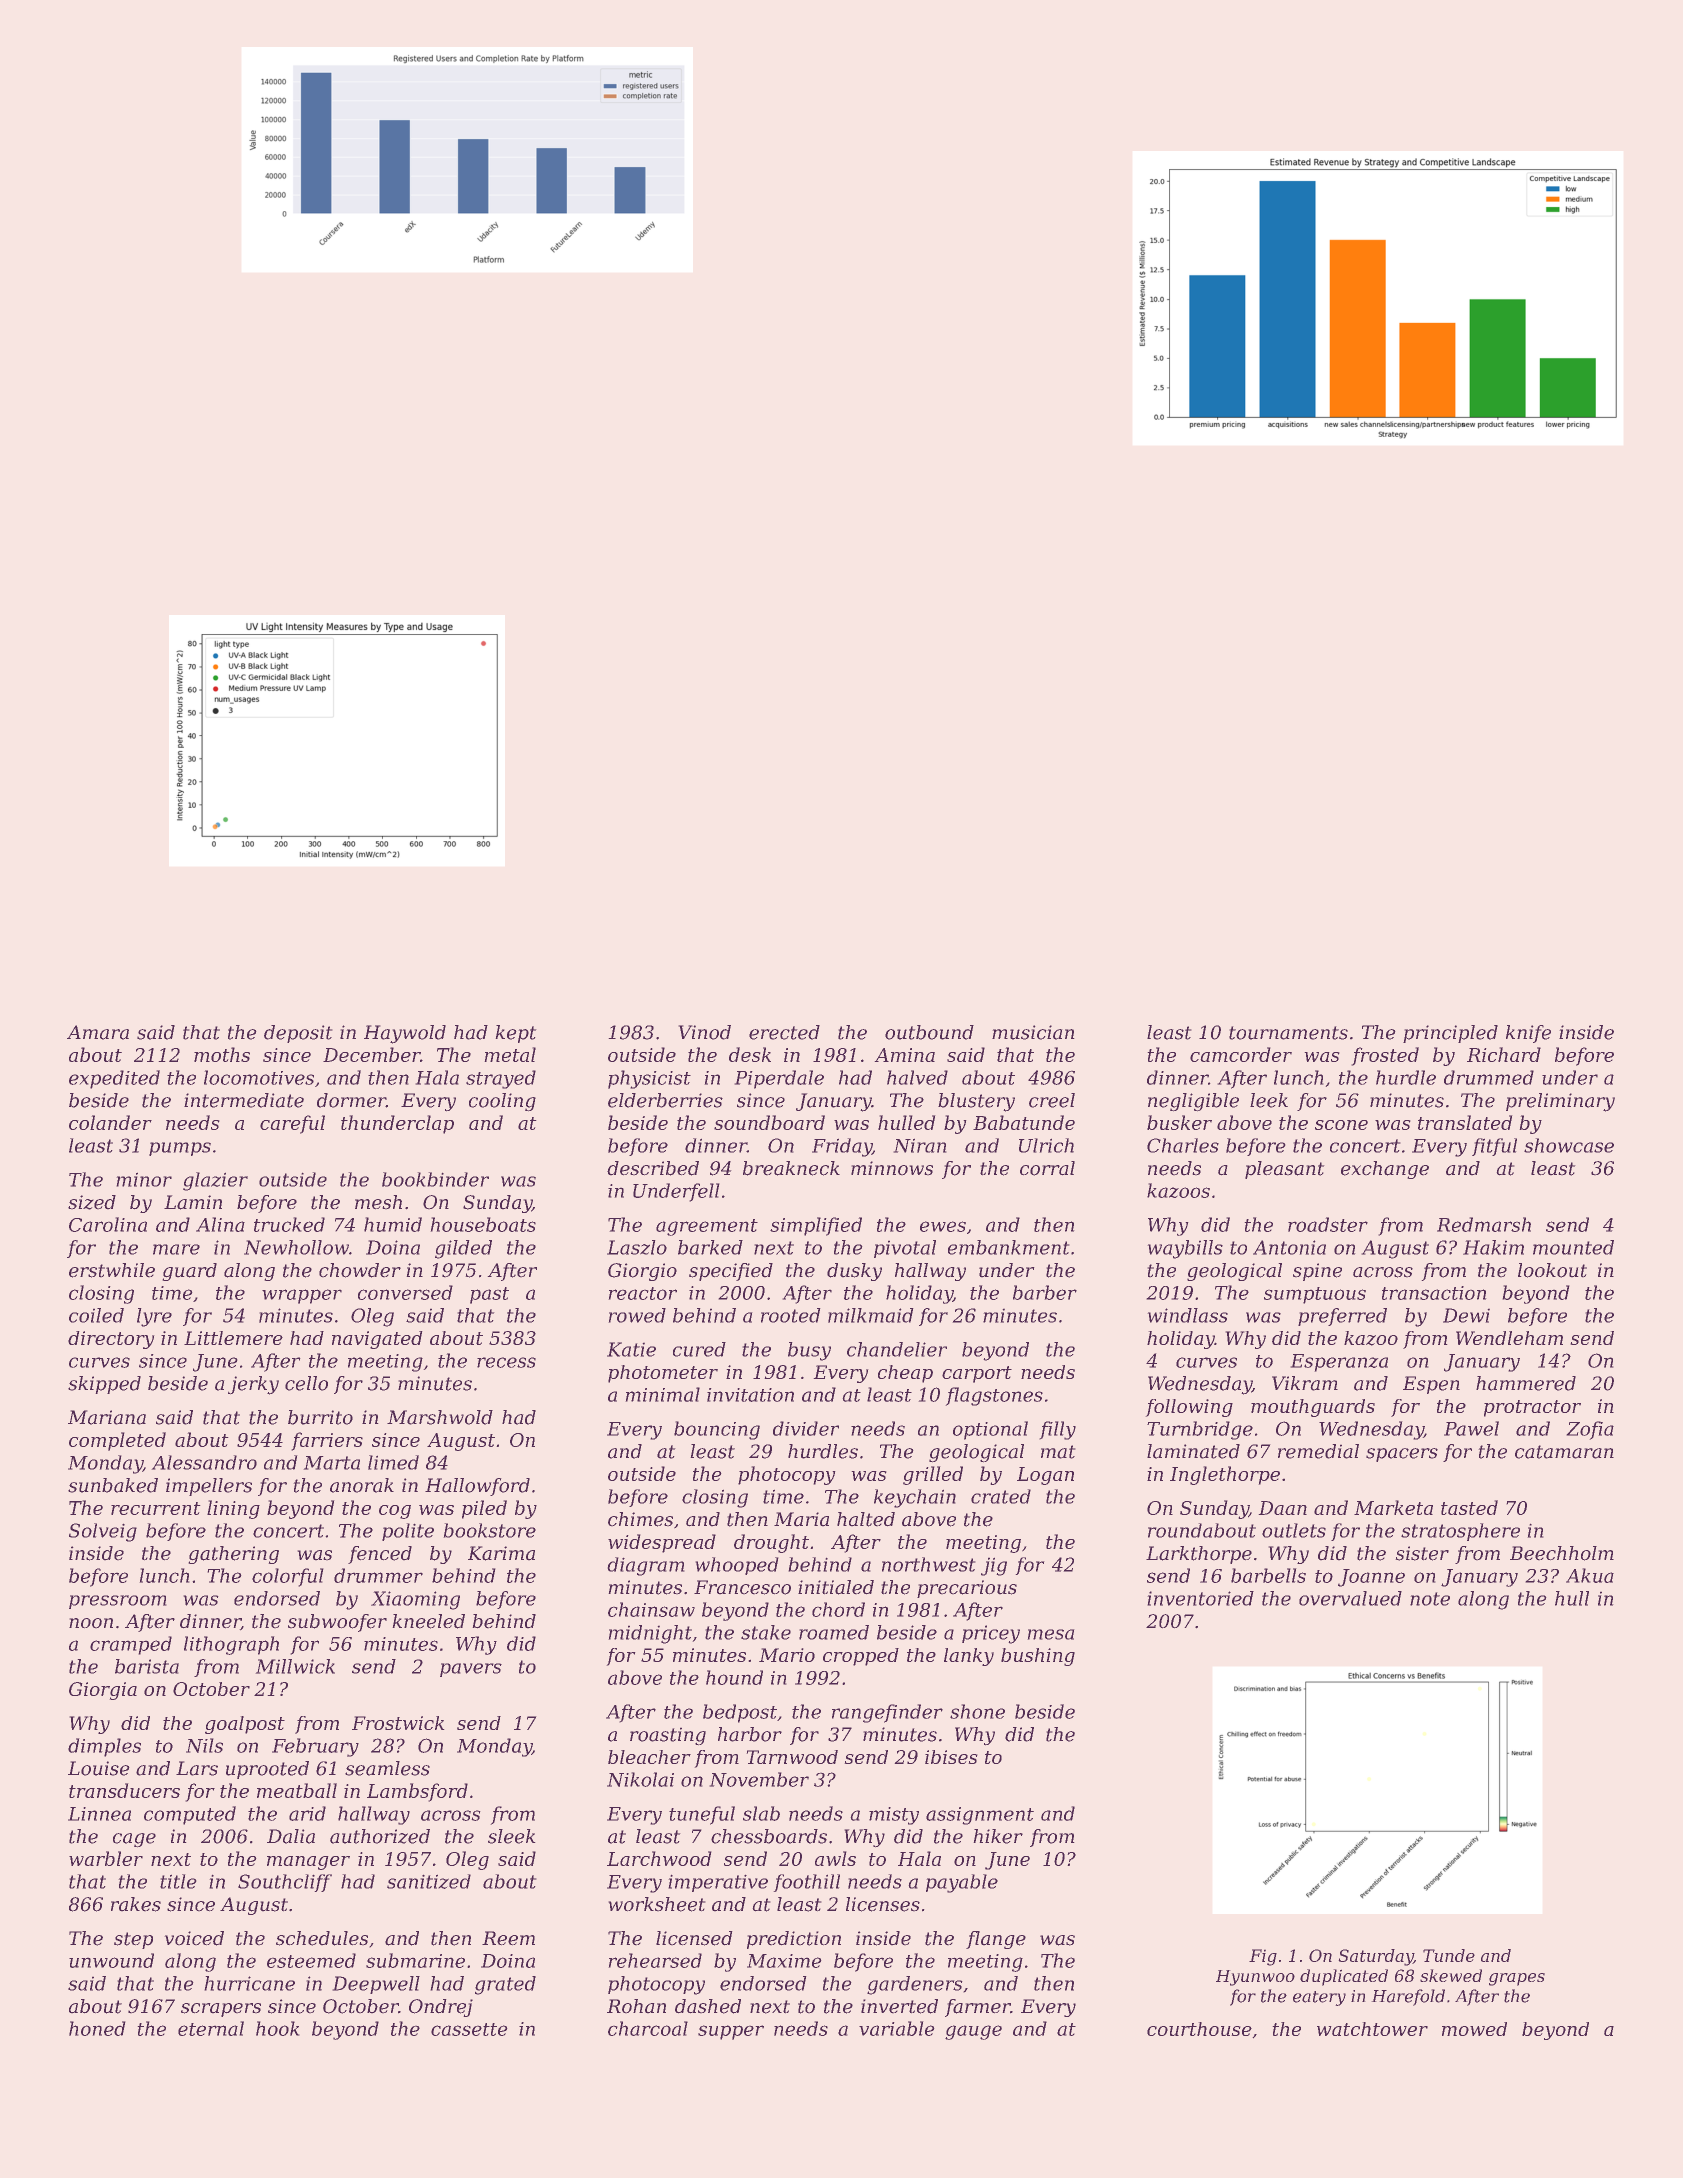 This page has height=2178, width=1683. I want to click on moths, so click(222, 1054).
